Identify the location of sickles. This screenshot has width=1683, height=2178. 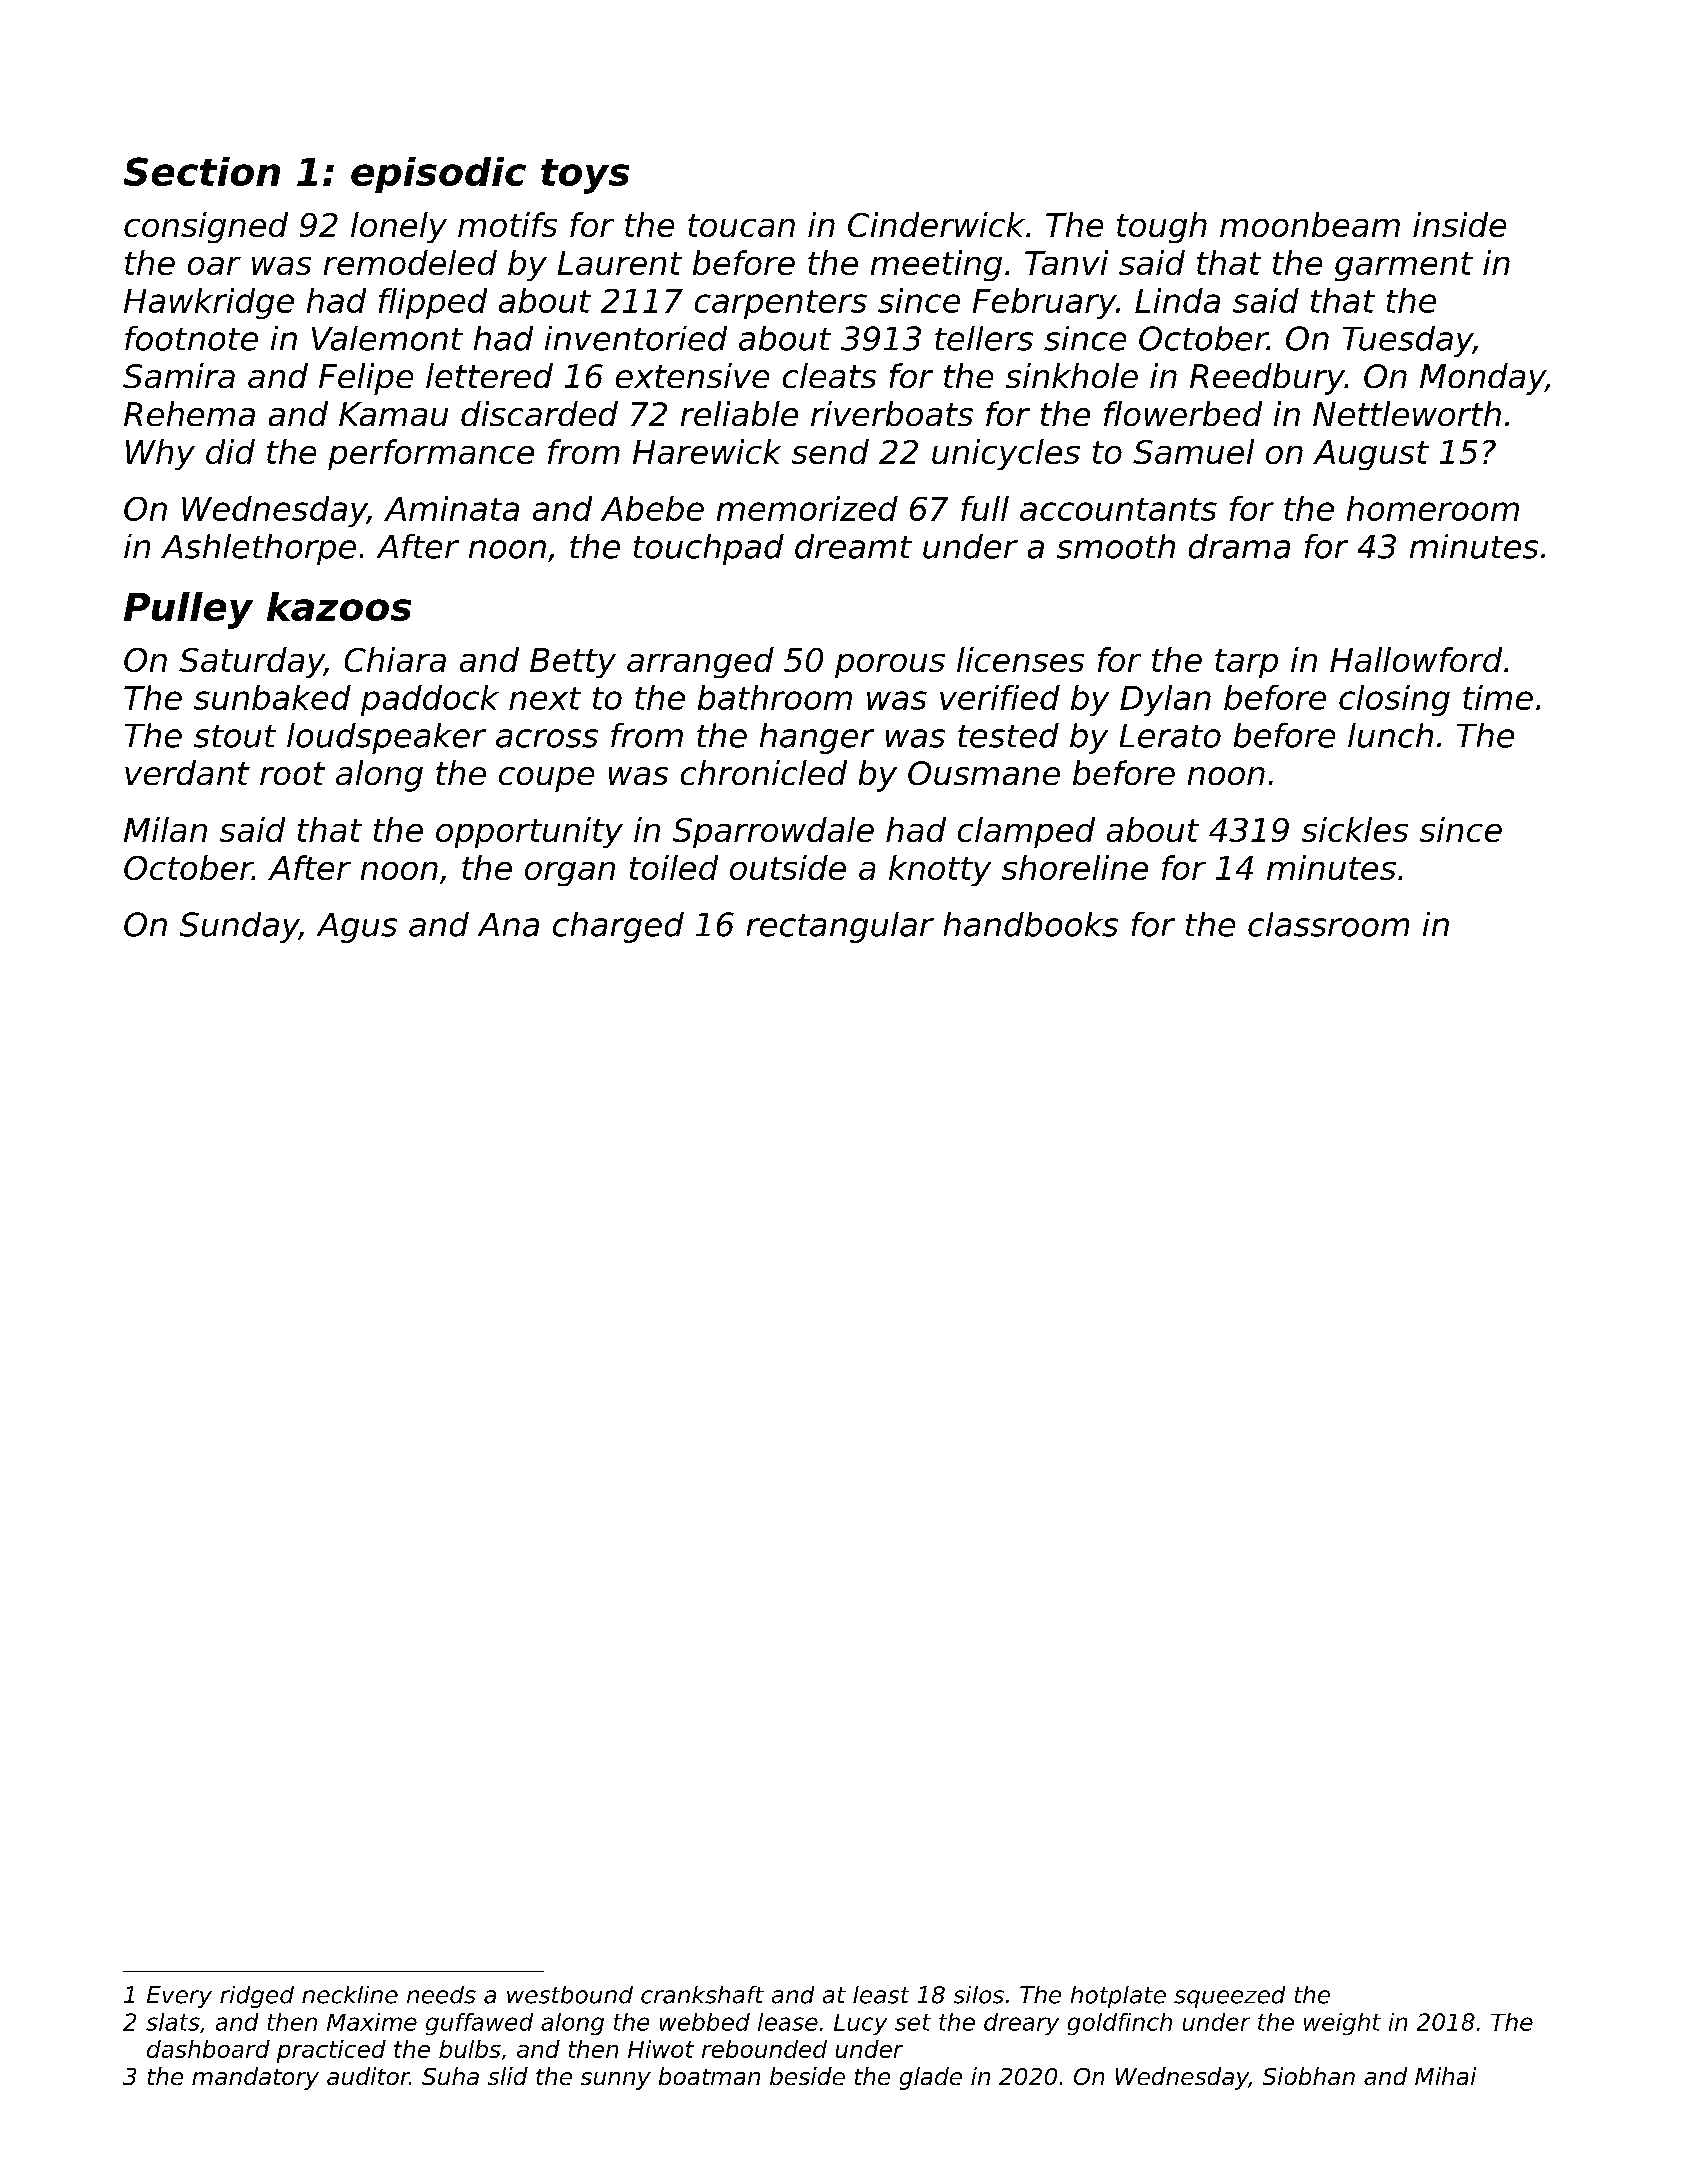
(1355, 829).
